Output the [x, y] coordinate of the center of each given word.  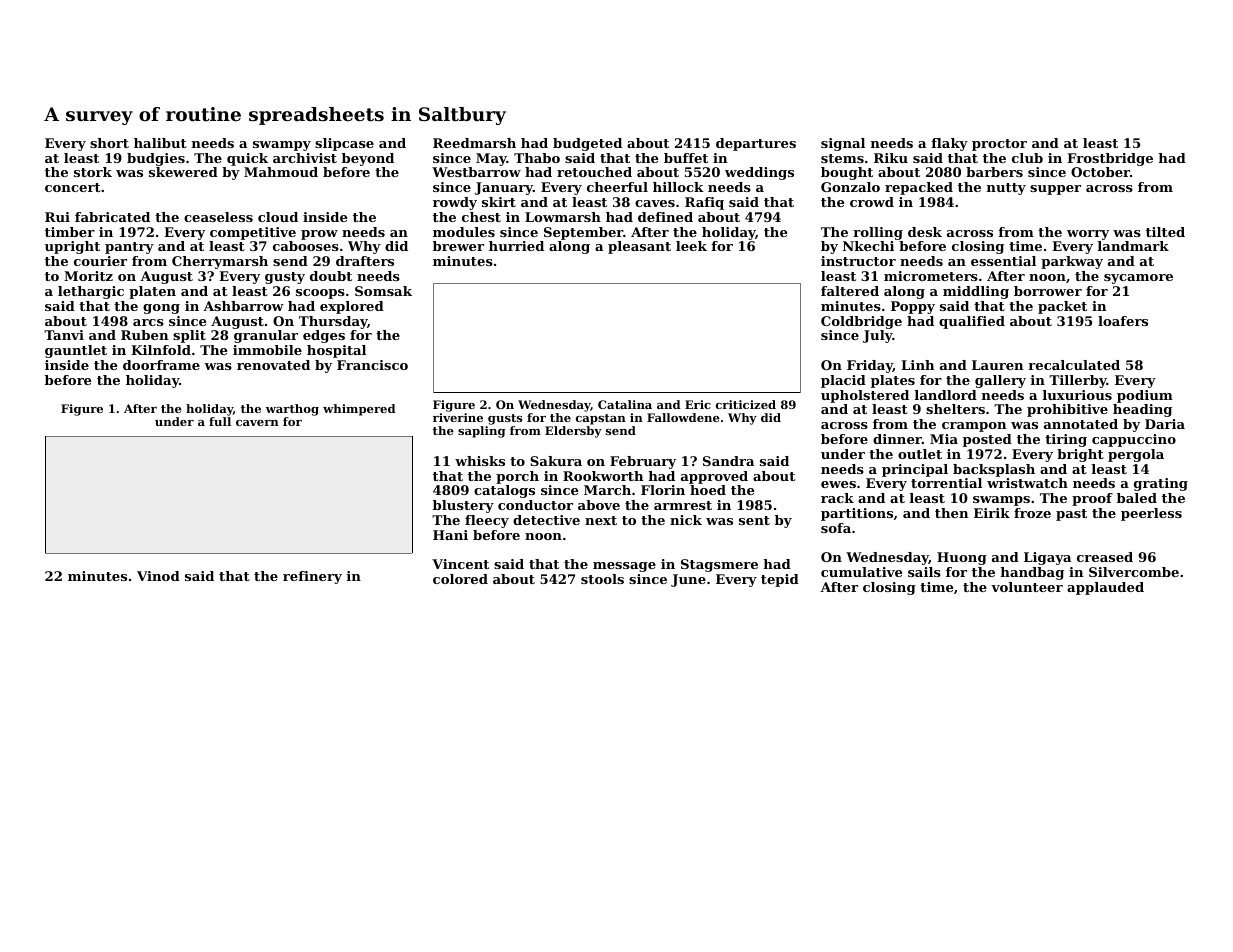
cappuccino [1134, 440]
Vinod [158, 576]
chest [481, 217]
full [220, 421]
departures [756, 144]
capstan [601, 419]
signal [843, 144]
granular [266, 336]
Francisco [372, 365]
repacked [919, 188]
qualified [972, 322]
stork [93, 172]
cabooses [306, 246]
